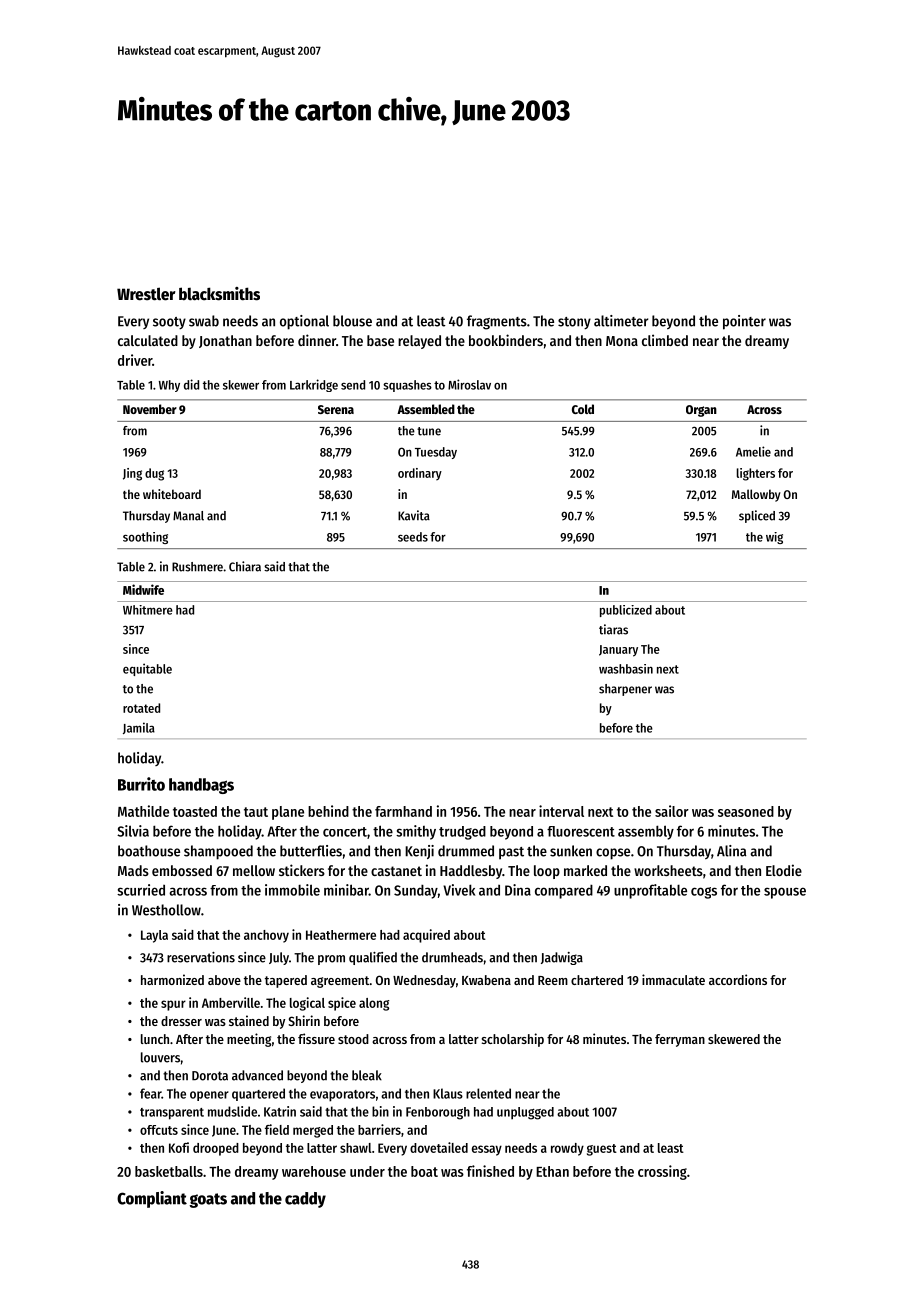 The width and height of the screenshot is (924, 1308). Describe the element at coordinates (191, 384) in the screenshot. I see `did` at that location.
